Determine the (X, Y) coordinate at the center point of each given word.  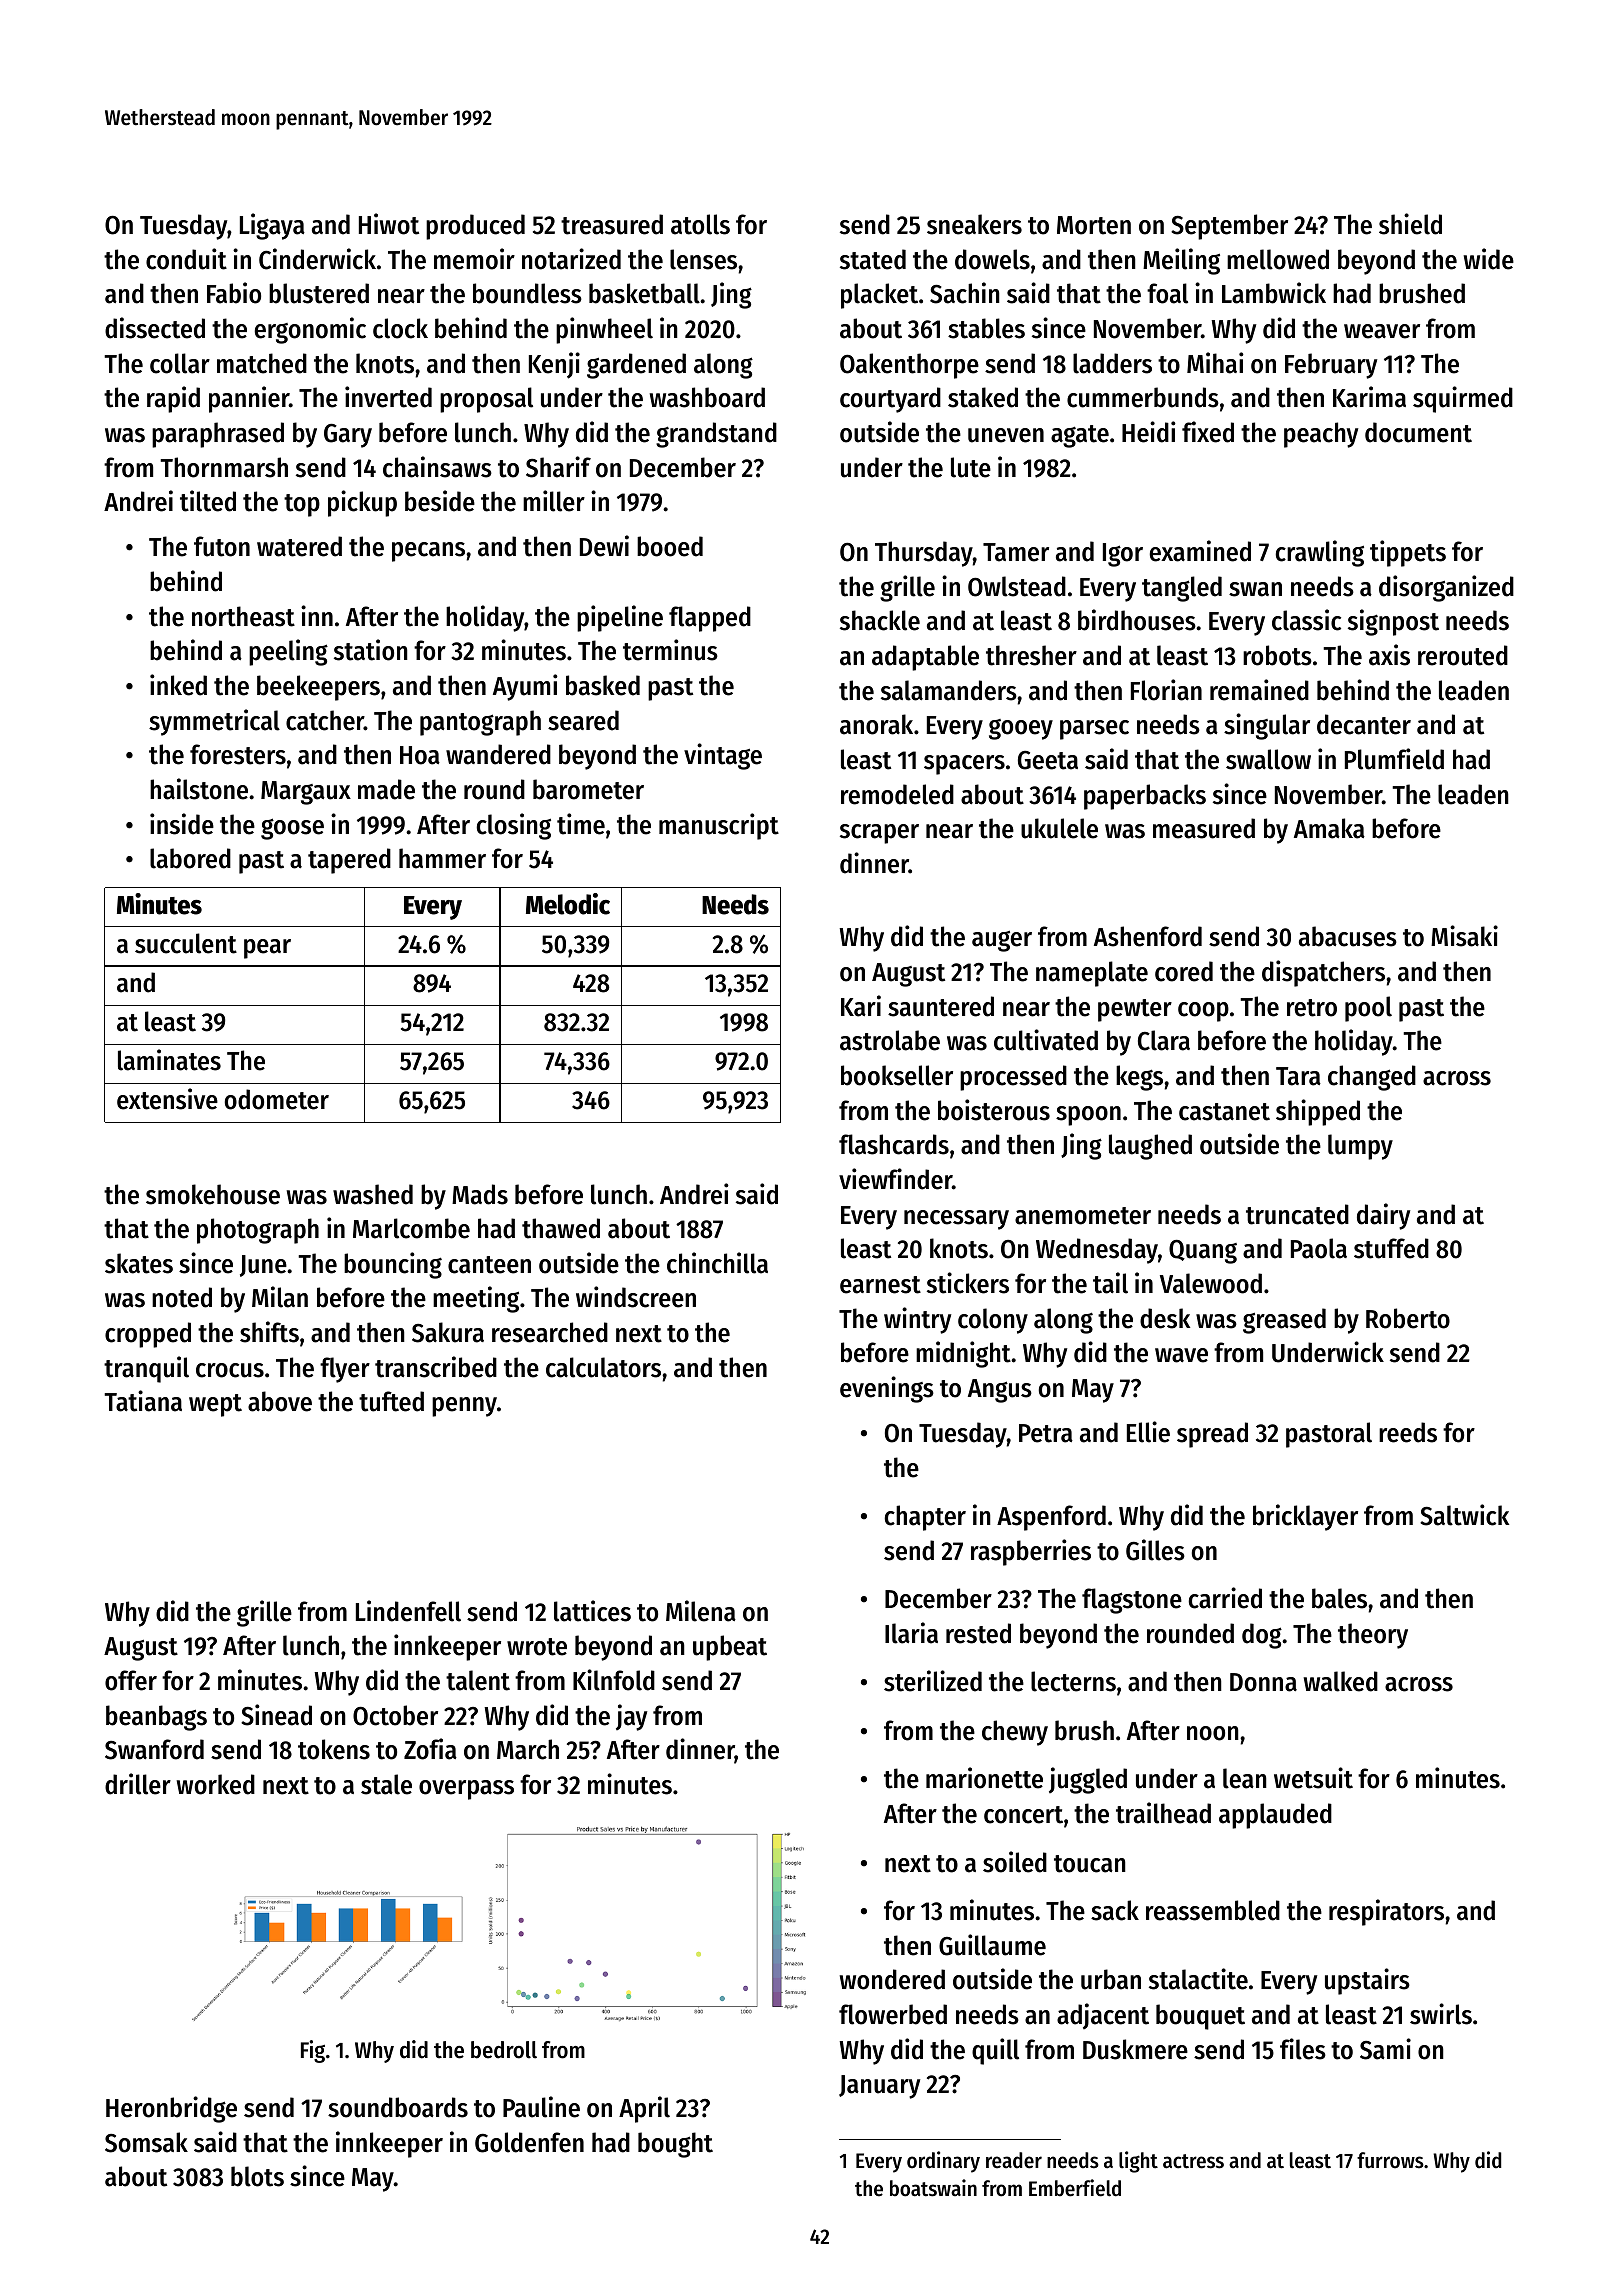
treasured (612, 224)
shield (1410, 224)
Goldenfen (529, 2142)
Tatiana (143, 1401)
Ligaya (272, 226)
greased (1284, 1321)
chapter (925, 1518)
